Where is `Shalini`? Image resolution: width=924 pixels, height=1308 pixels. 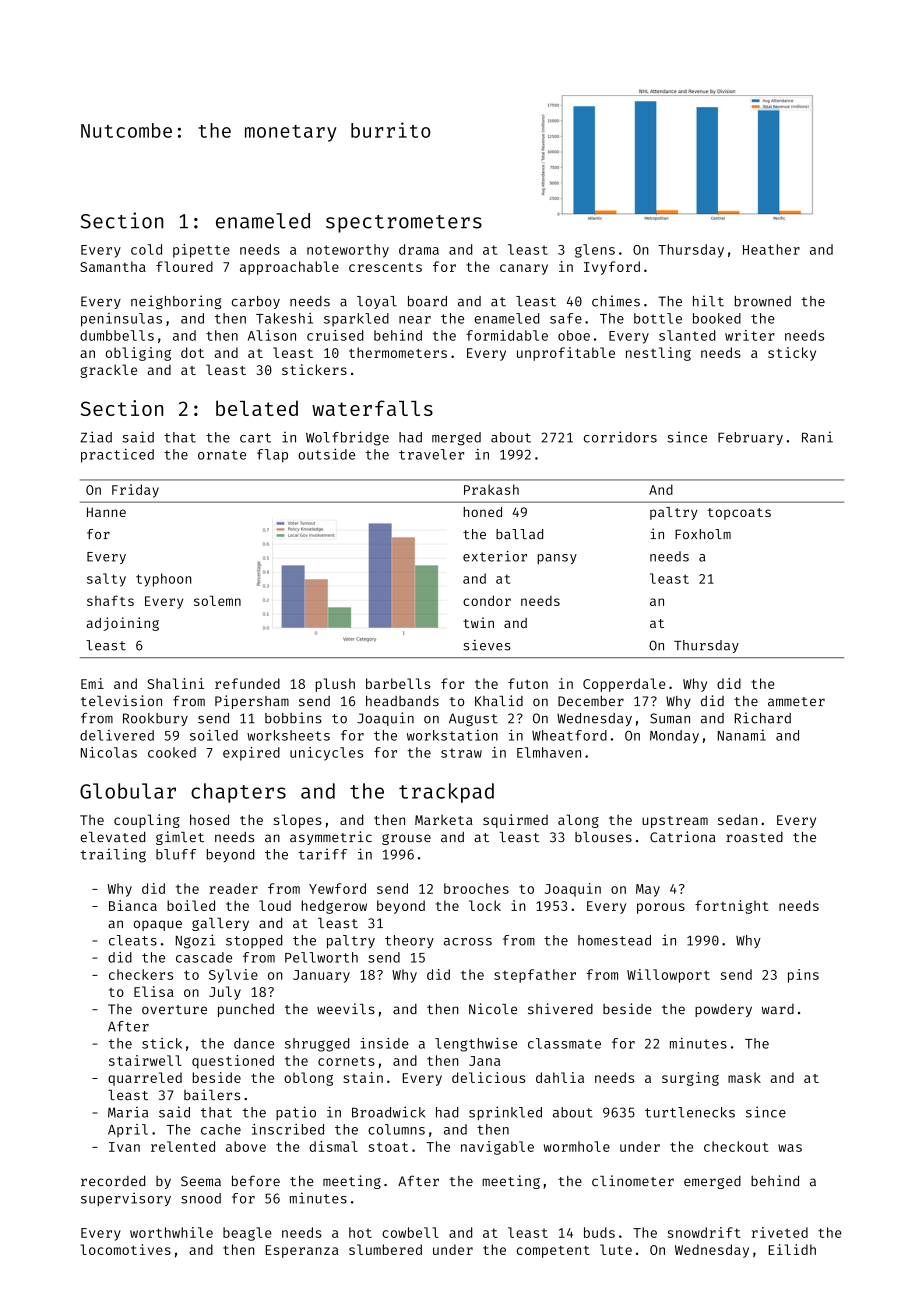 Shalini is located at coordinates (175, 683).
